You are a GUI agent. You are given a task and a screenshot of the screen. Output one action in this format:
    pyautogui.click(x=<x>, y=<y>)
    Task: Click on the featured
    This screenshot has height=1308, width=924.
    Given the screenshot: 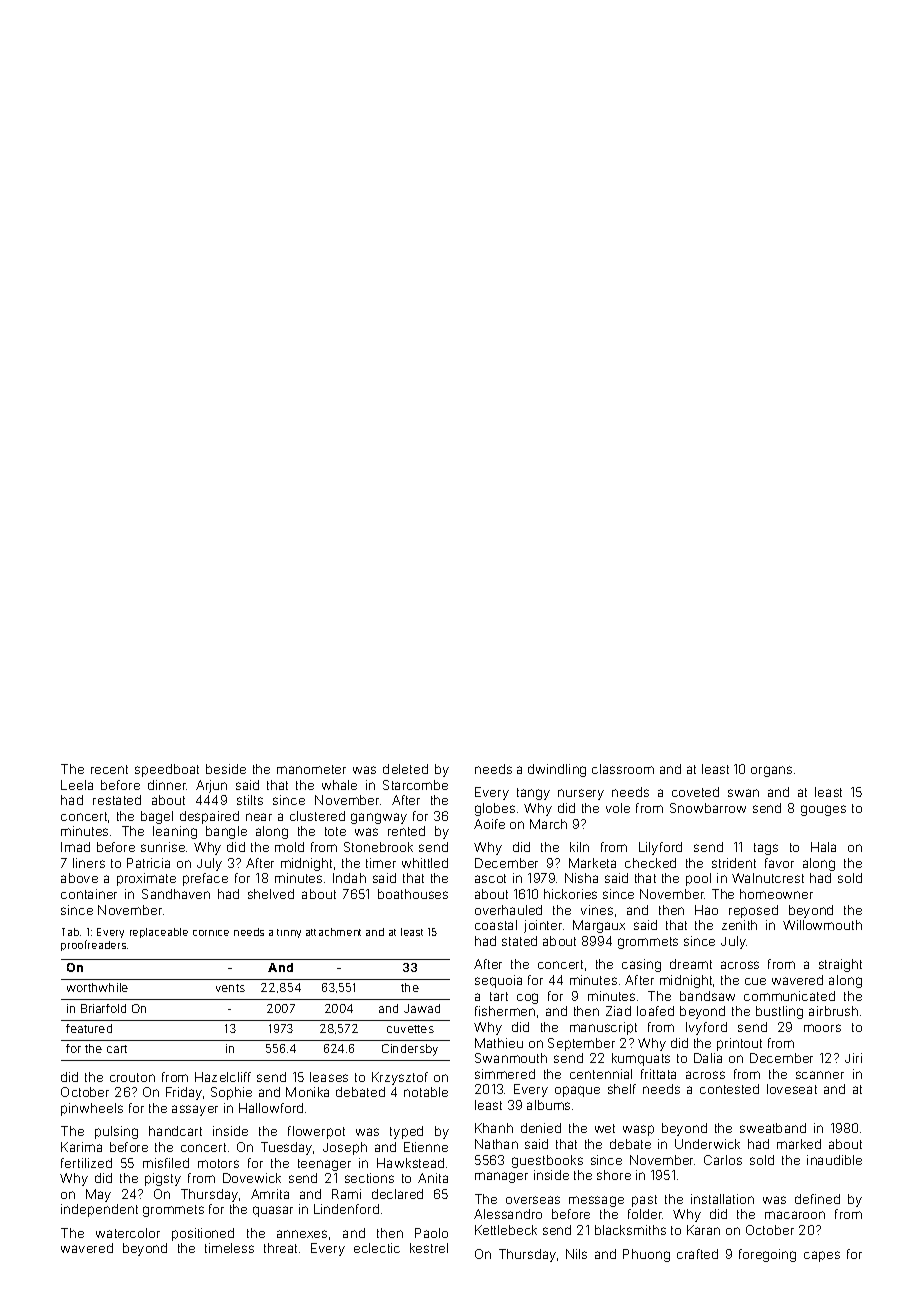 What is the action you would take?
    pyautogui.click(x=89, y=1028)
